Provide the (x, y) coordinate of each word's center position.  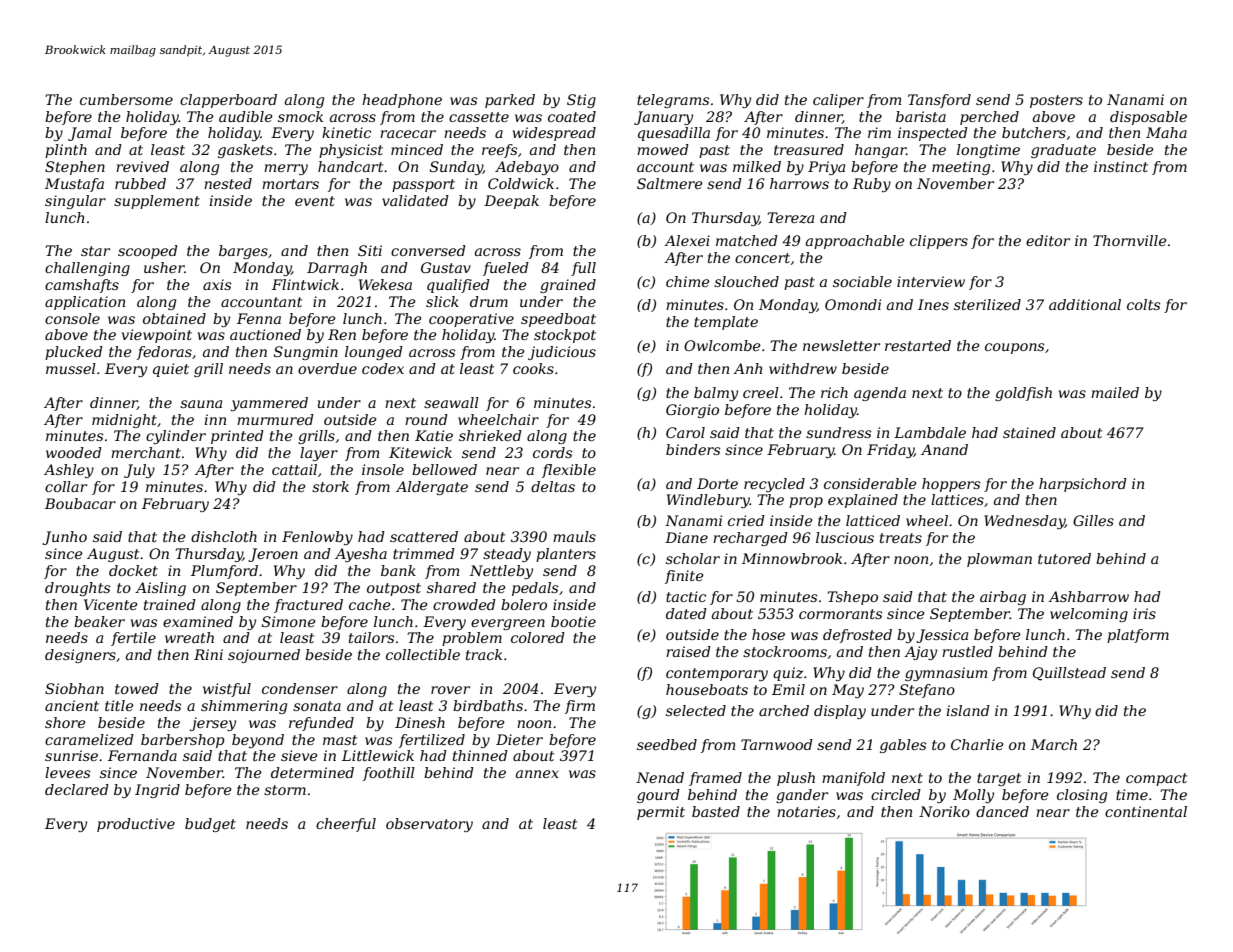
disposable (1148, 118)
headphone (402, 101)
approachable (855, 242)
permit (661, 813)
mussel (71, 368)
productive (136, 825)
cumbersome (126, 99)
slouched (746, 281)
